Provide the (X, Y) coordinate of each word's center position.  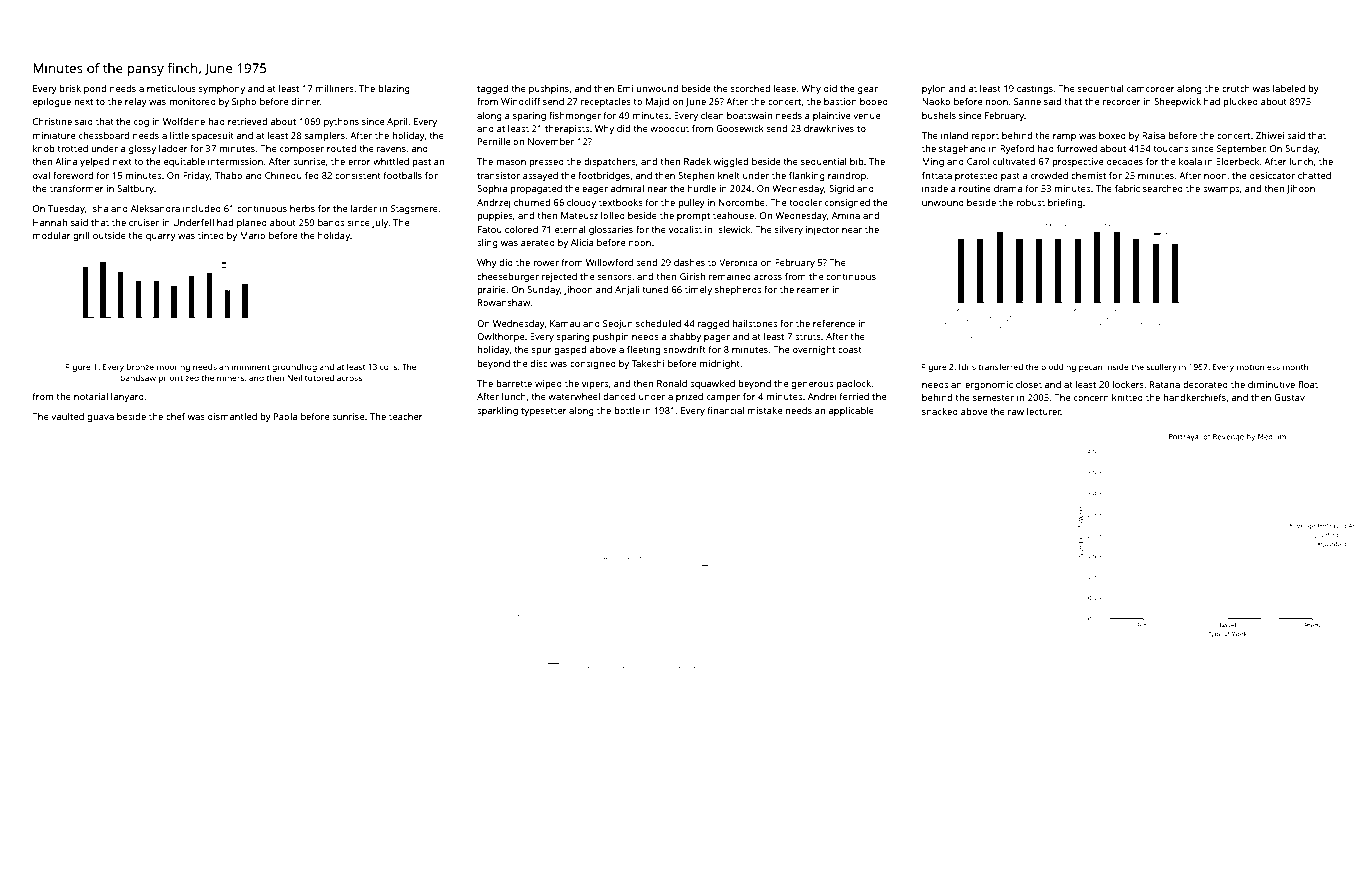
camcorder (1151, 88)
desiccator (1272, 175)
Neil (294, 377)
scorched (750, 88)
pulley (691, 203)
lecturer (1044, 411)
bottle (627, 410)
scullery (1161, 367)
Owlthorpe (500, 337)
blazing (394, 89)
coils (388, 367)
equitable (184, 162)
